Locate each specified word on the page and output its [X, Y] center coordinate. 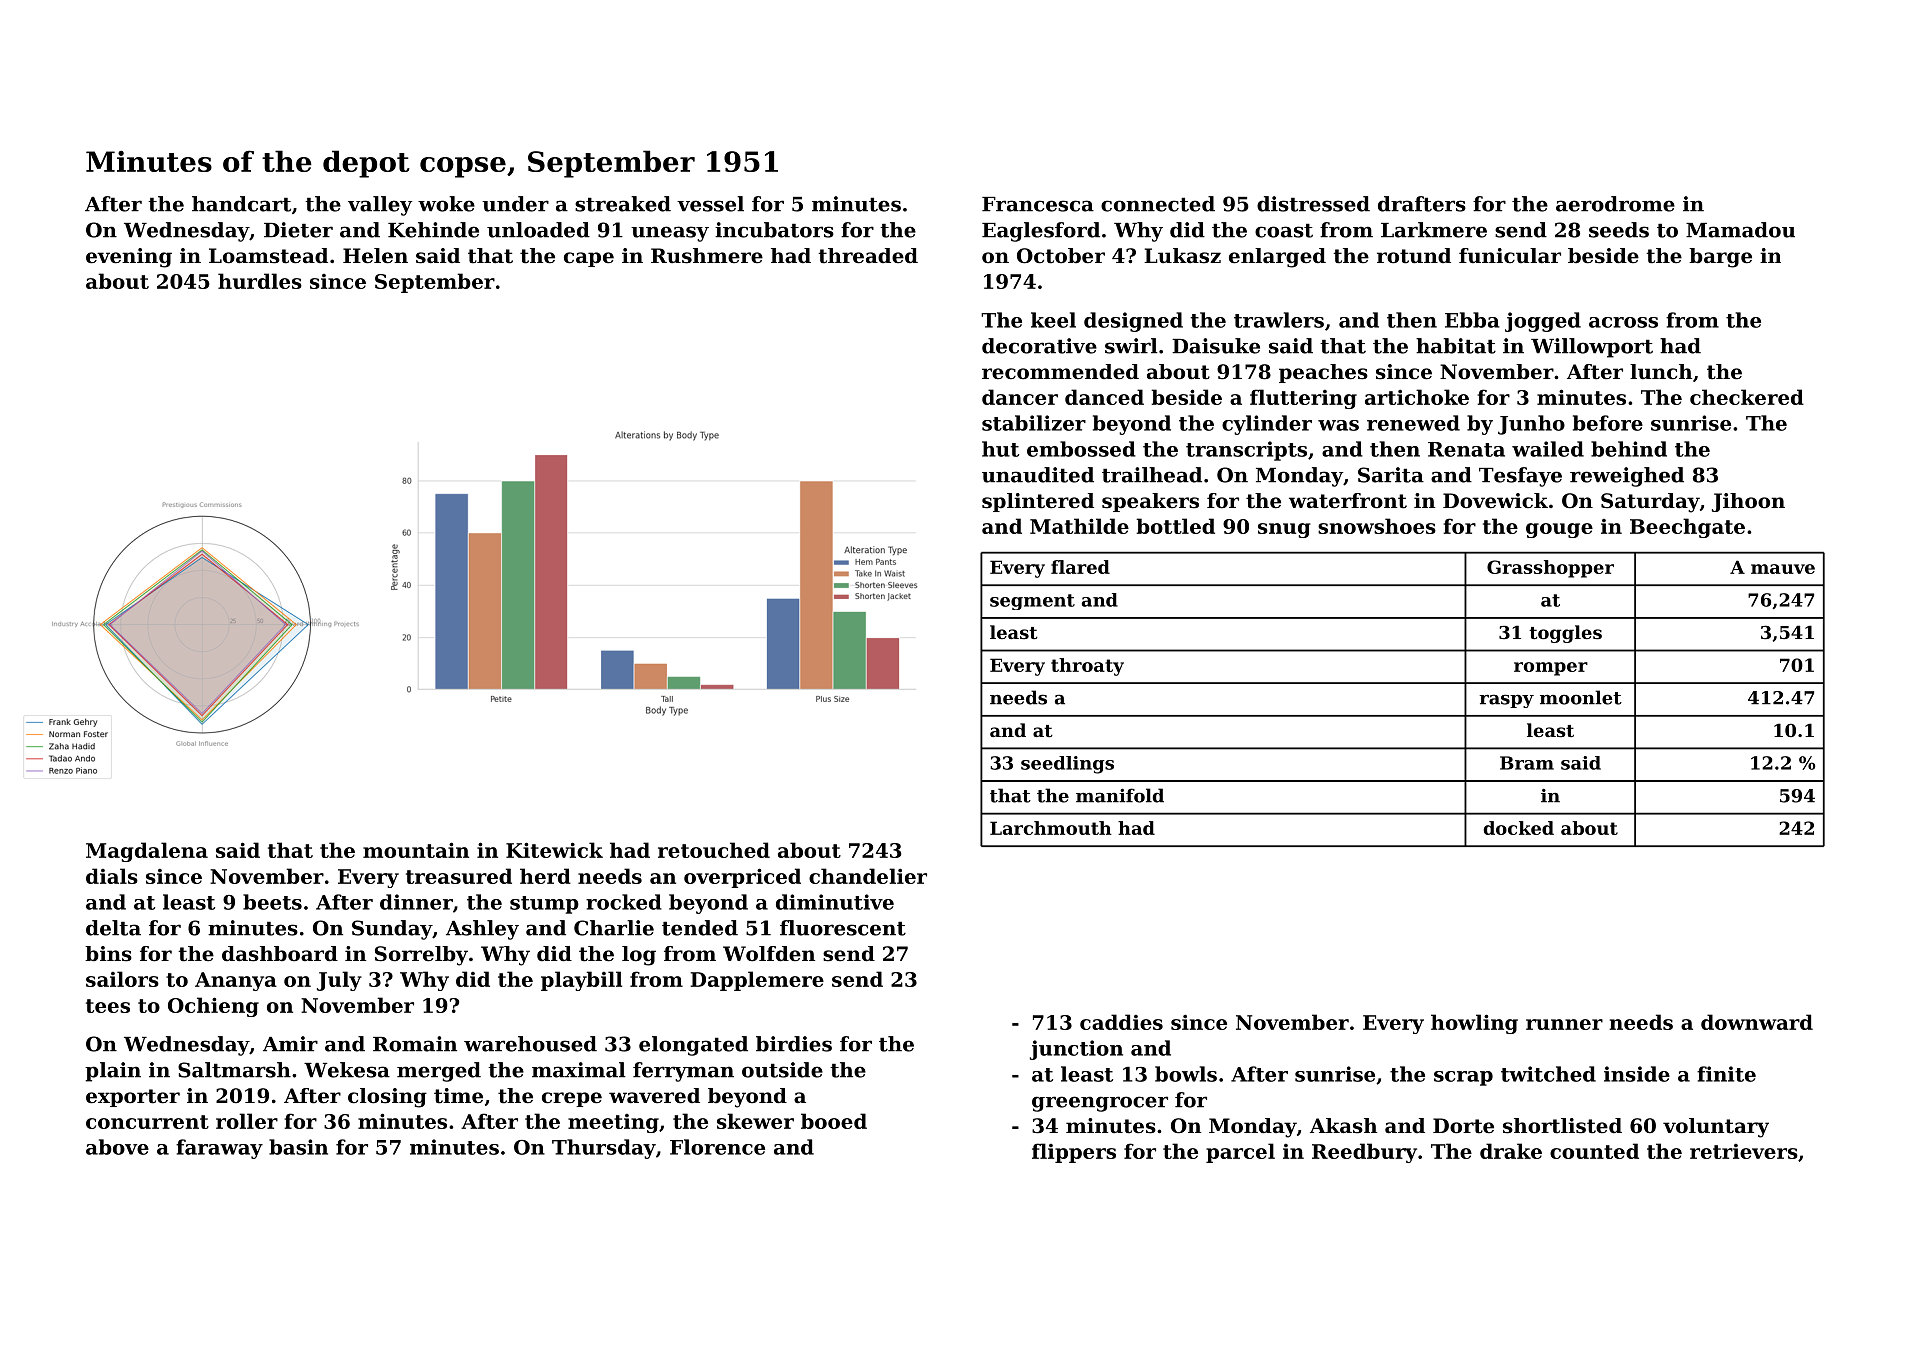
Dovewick [1495, 501]
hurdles [260, 281]
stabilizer [1034, 423]
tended [700, 928]
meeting [613, 1123]
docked [1519, 828]
